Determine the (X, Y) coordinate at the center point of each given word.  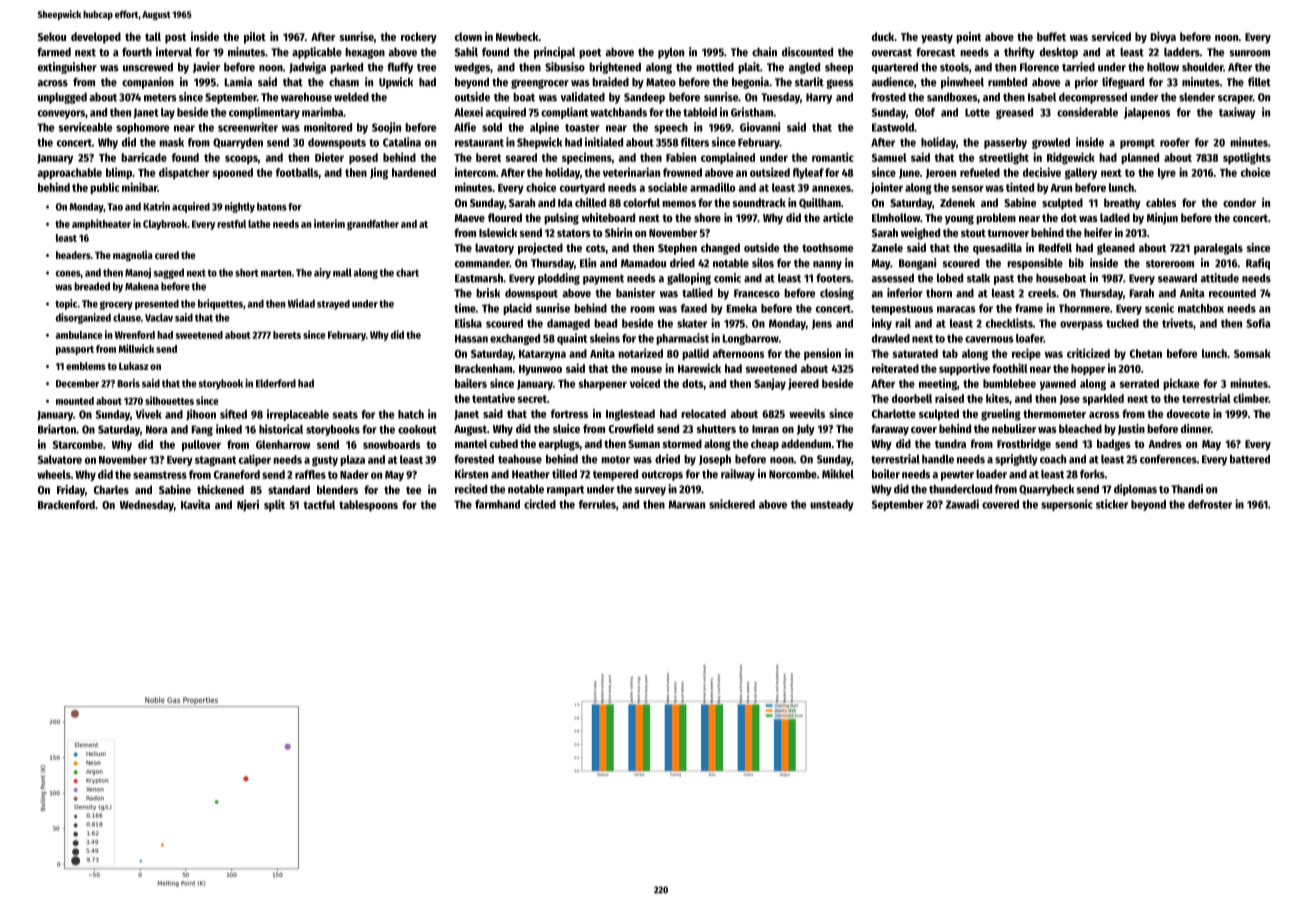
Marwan (687, 504)
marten (276, 273)
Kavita (195, 504)
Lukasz (133, 366)
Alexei (468, 112)
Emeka (741, 308)
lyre (1167, 173)
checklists (1009, 323)
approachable (70, 173)
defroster (1210, 504)
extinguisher (67, 68)
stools (954, 67)
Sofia (1258, 323)
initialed (604, 142)
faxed (694, 308)
